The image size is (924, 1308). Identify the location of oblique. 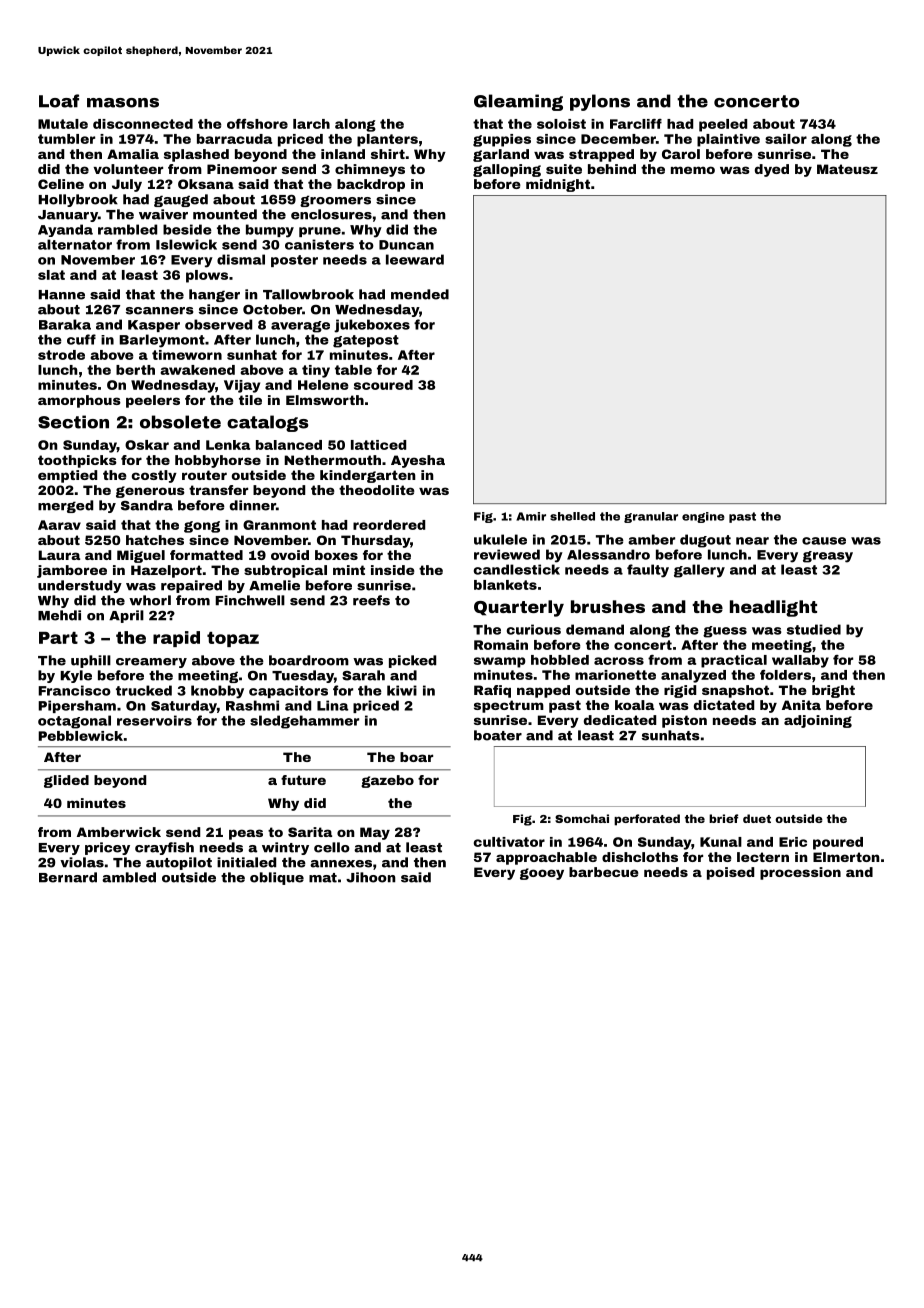
(277, 878).
